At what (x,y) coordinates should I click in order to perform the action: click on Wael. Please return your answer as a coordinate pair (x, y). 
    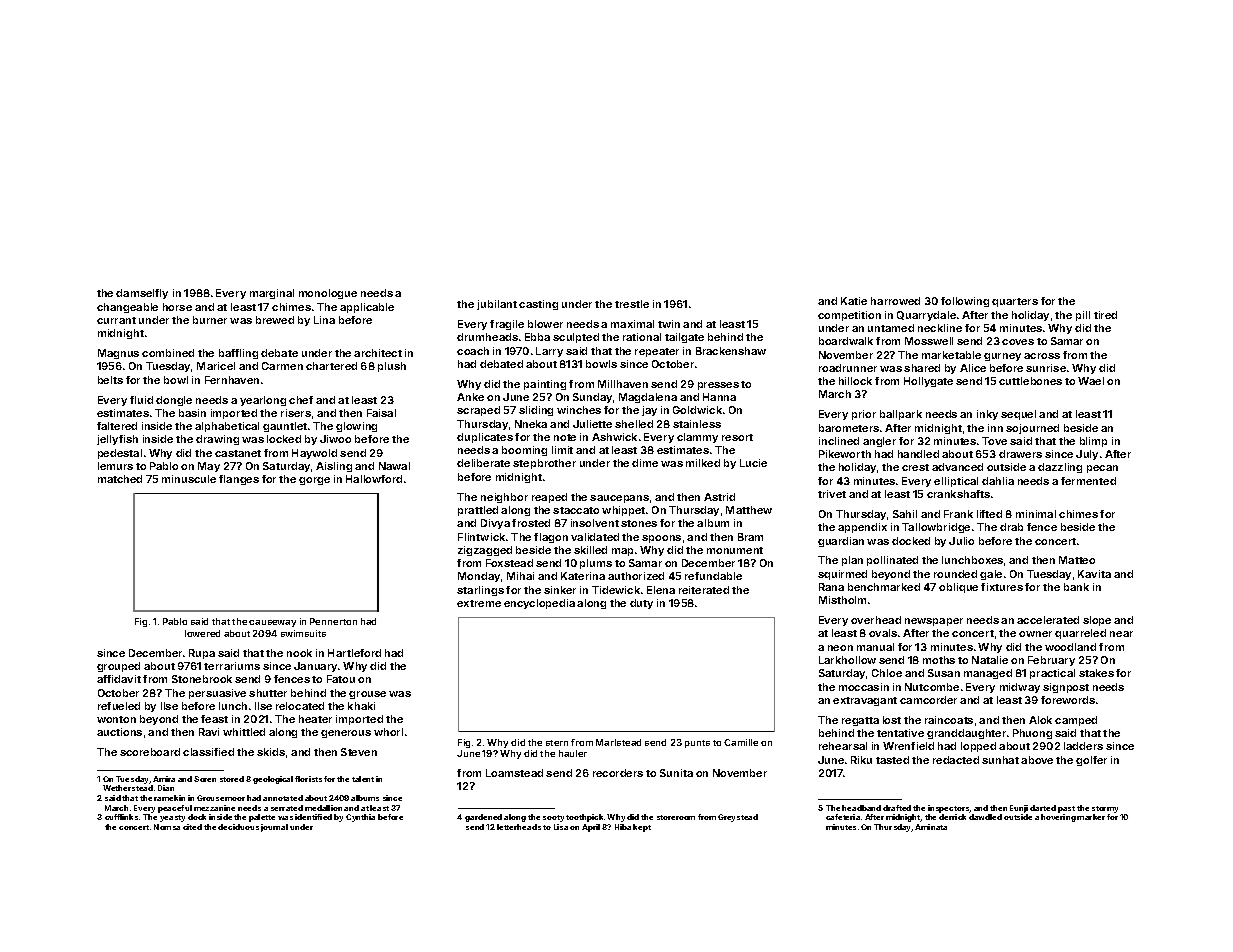
    Looking at the image, I should click on (1091, 381).
